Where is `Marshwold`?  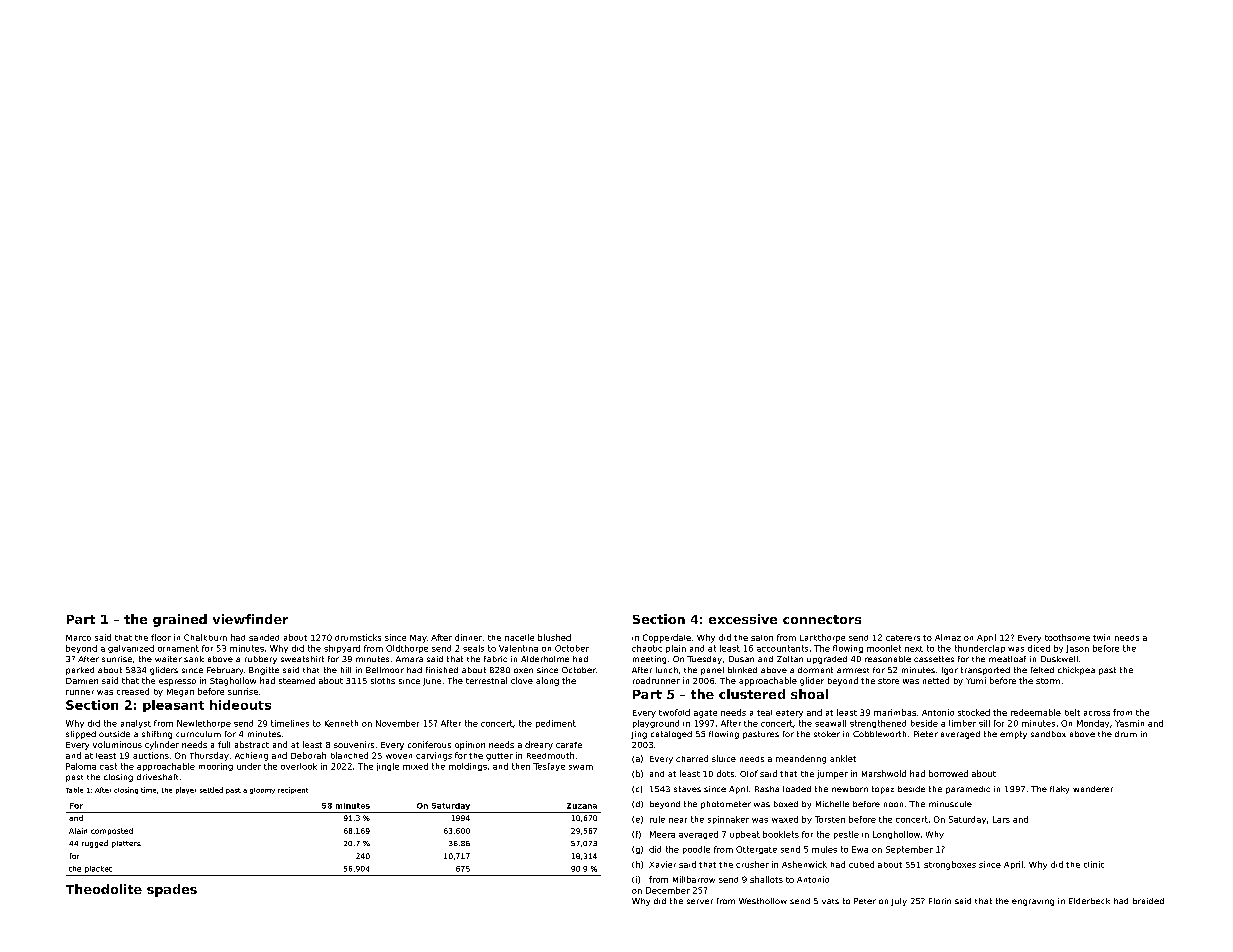 Marshwold is located at coordinates (884, 773).
